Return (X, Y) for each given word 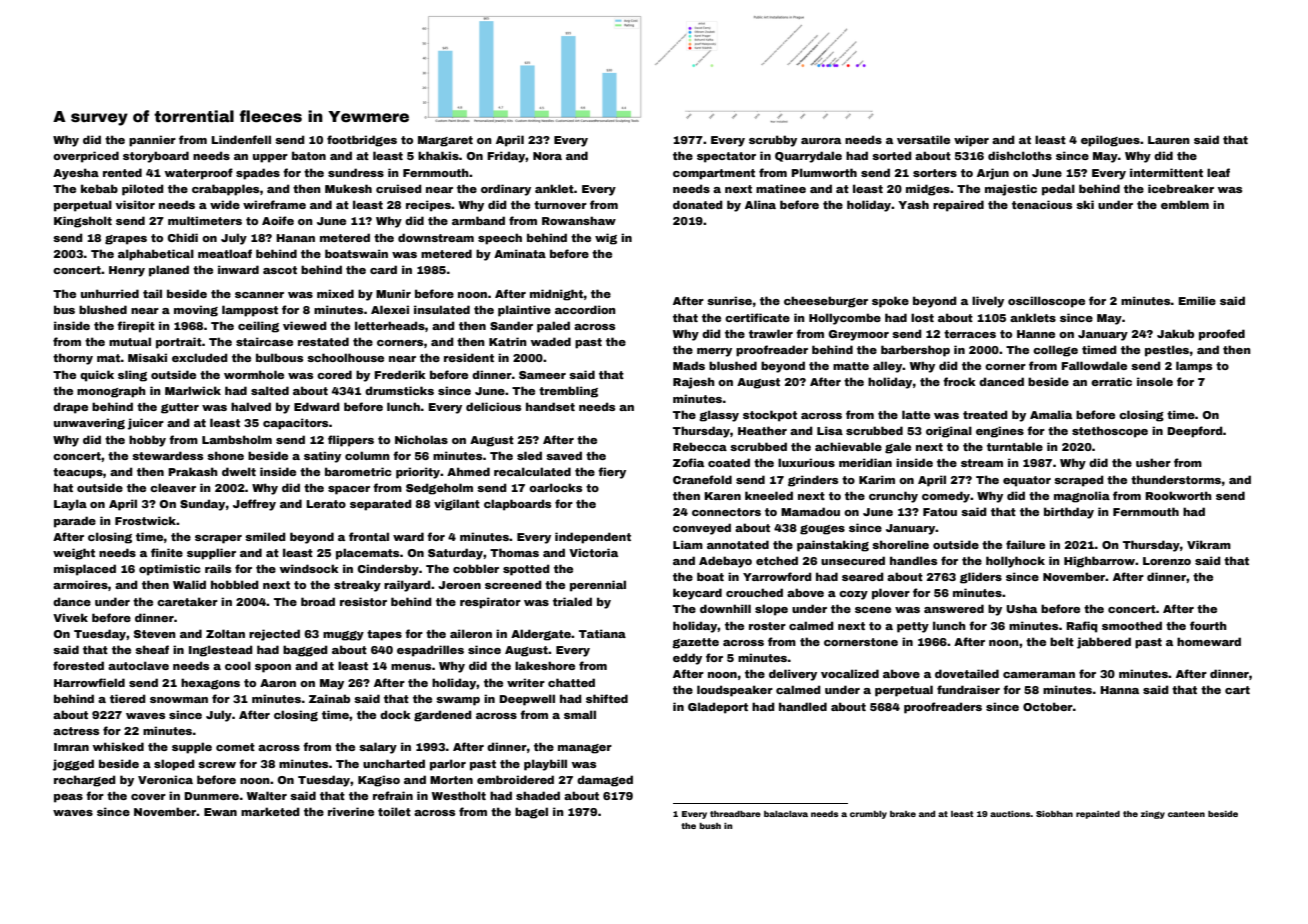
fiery (612, 473)
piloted (143, 190)
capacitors (295, 424)
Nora (547, 156)
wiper (971, 141)
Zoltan (225, 633)
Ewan (220, 812)
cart (1237, 690)
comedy (946, 497)
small (580, 714)
